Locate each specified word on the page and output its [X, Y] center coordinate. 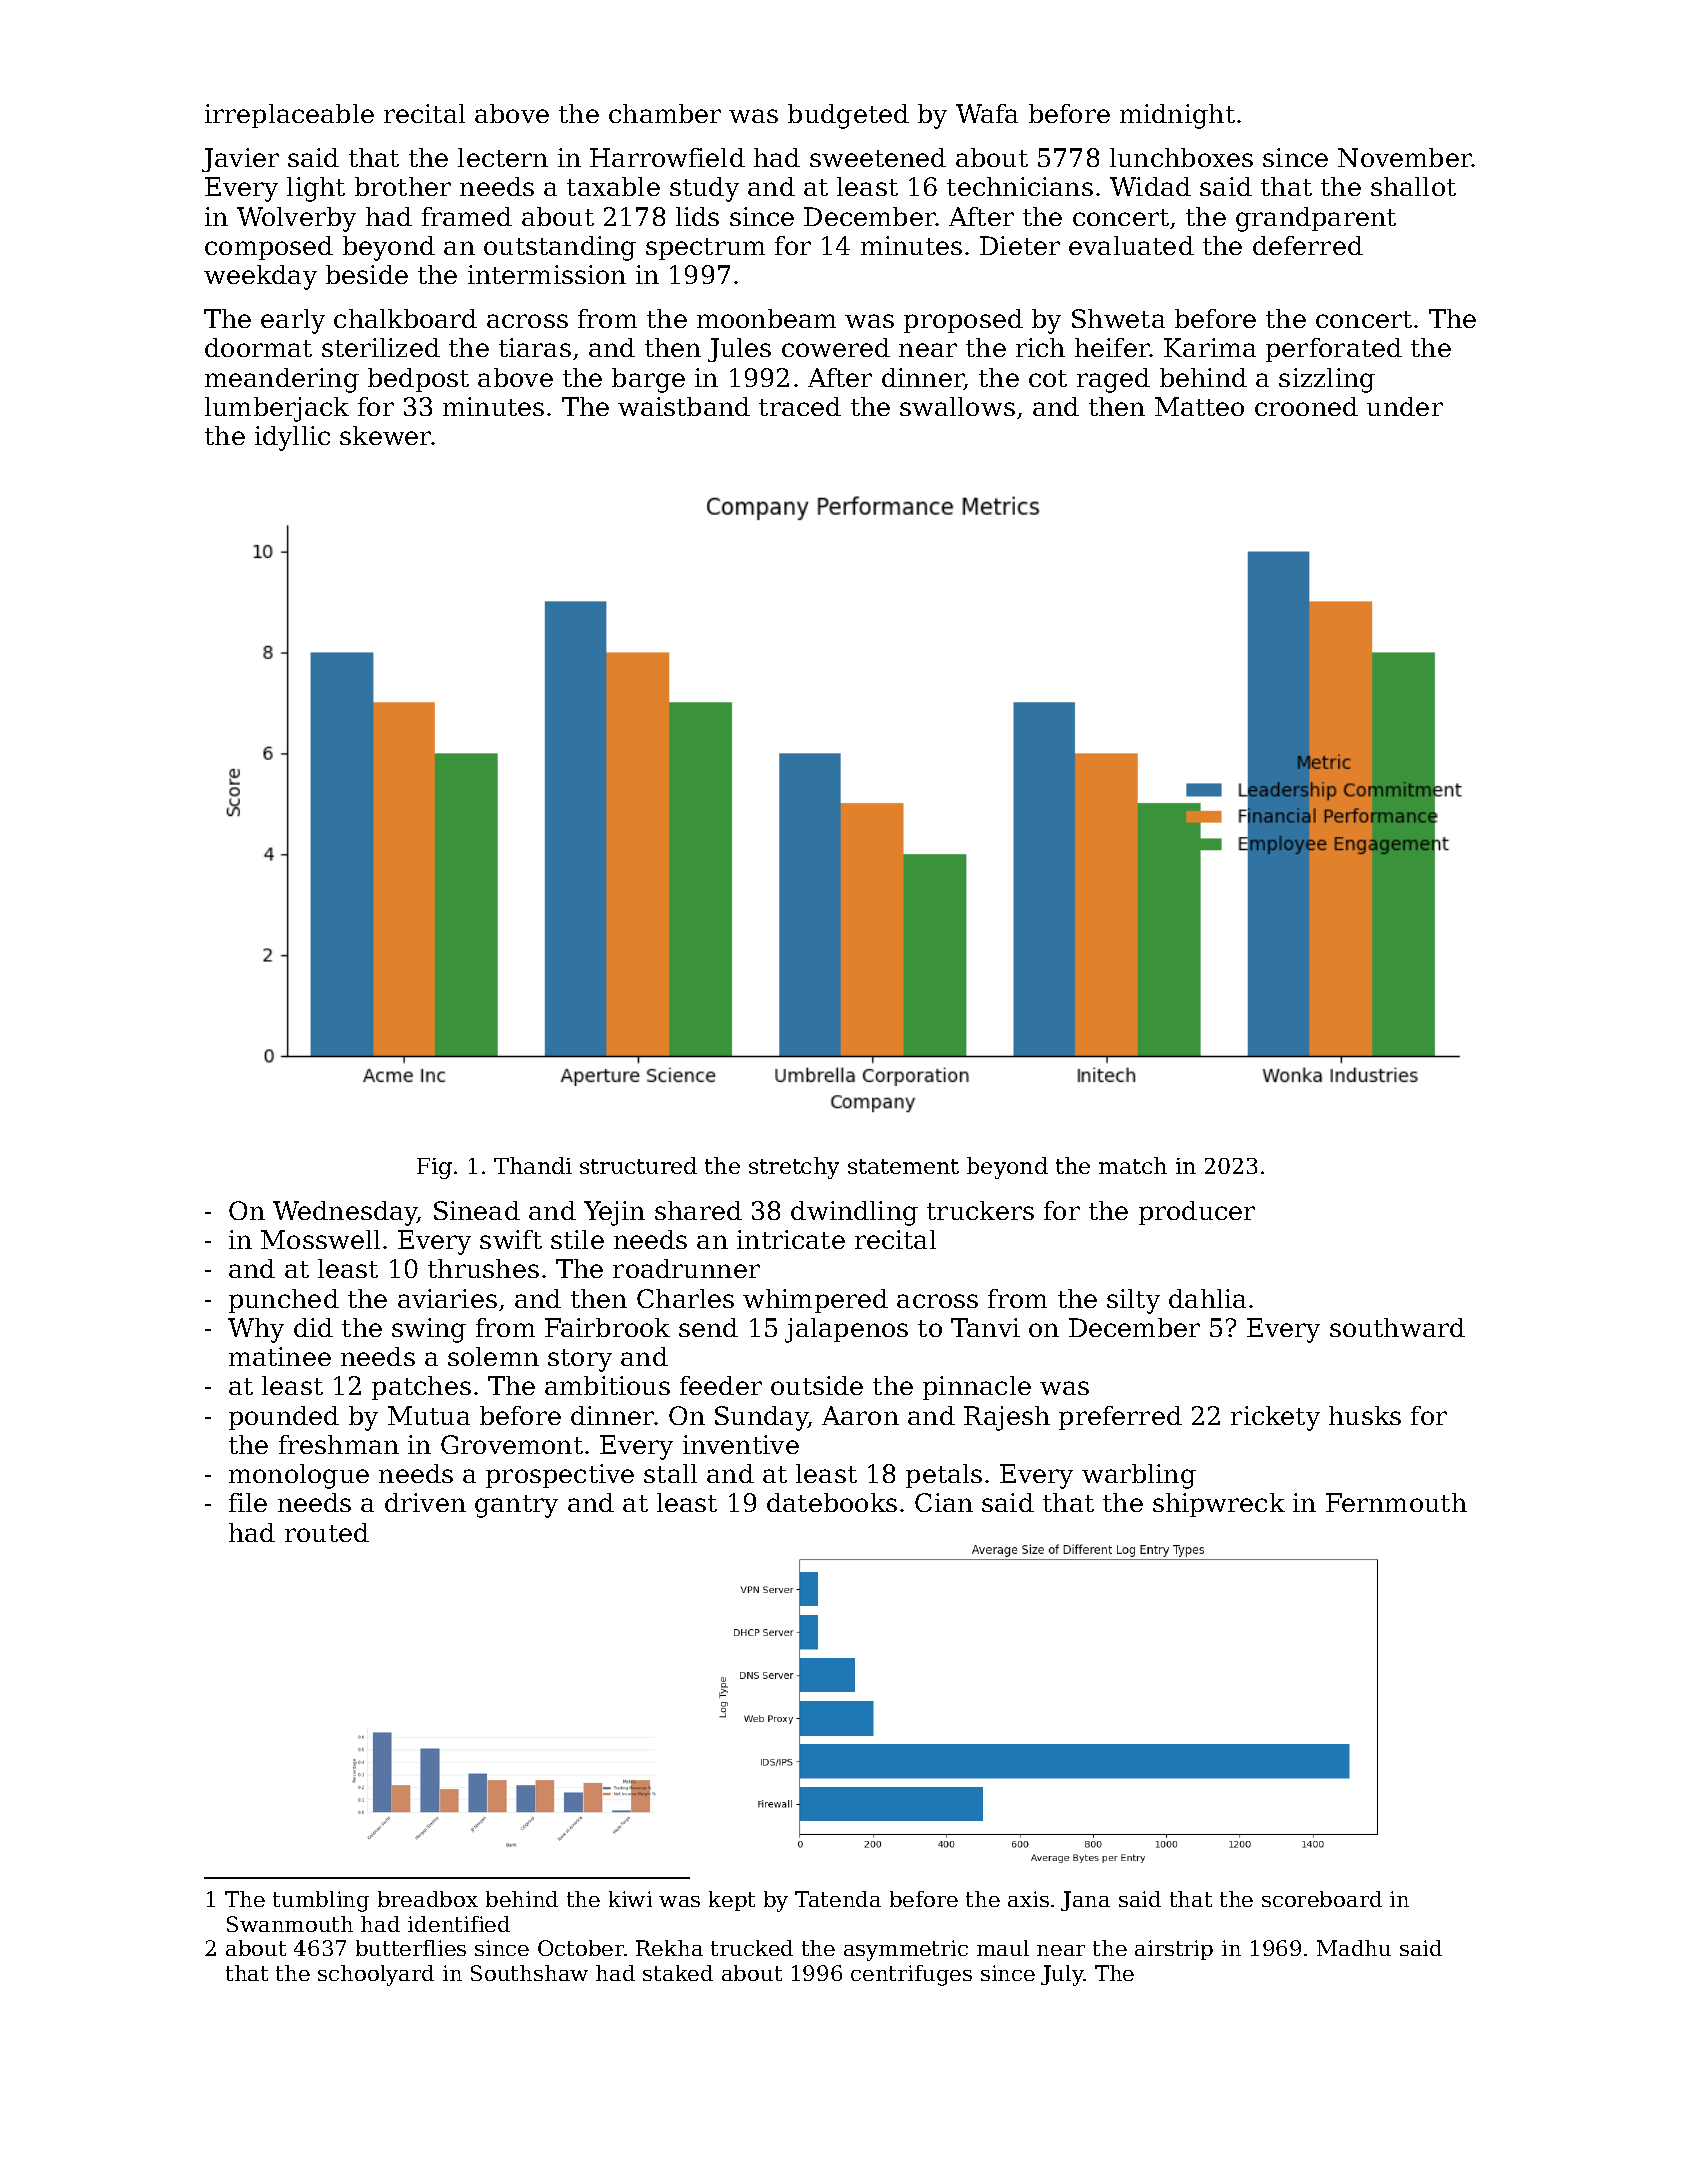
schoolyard [376, 1975]
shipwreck [1219, 1505]
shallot [1413, 186]
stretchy [794, 1168]
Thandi [533, 1165]
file [248, 1502]
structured [638, 1165]
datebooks [832, 1502]
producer [1197, 1213]
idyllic [292, 438]
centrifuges [911, 1975]
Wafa [987, 113]
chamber [665, 113]
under [1405, 406]
